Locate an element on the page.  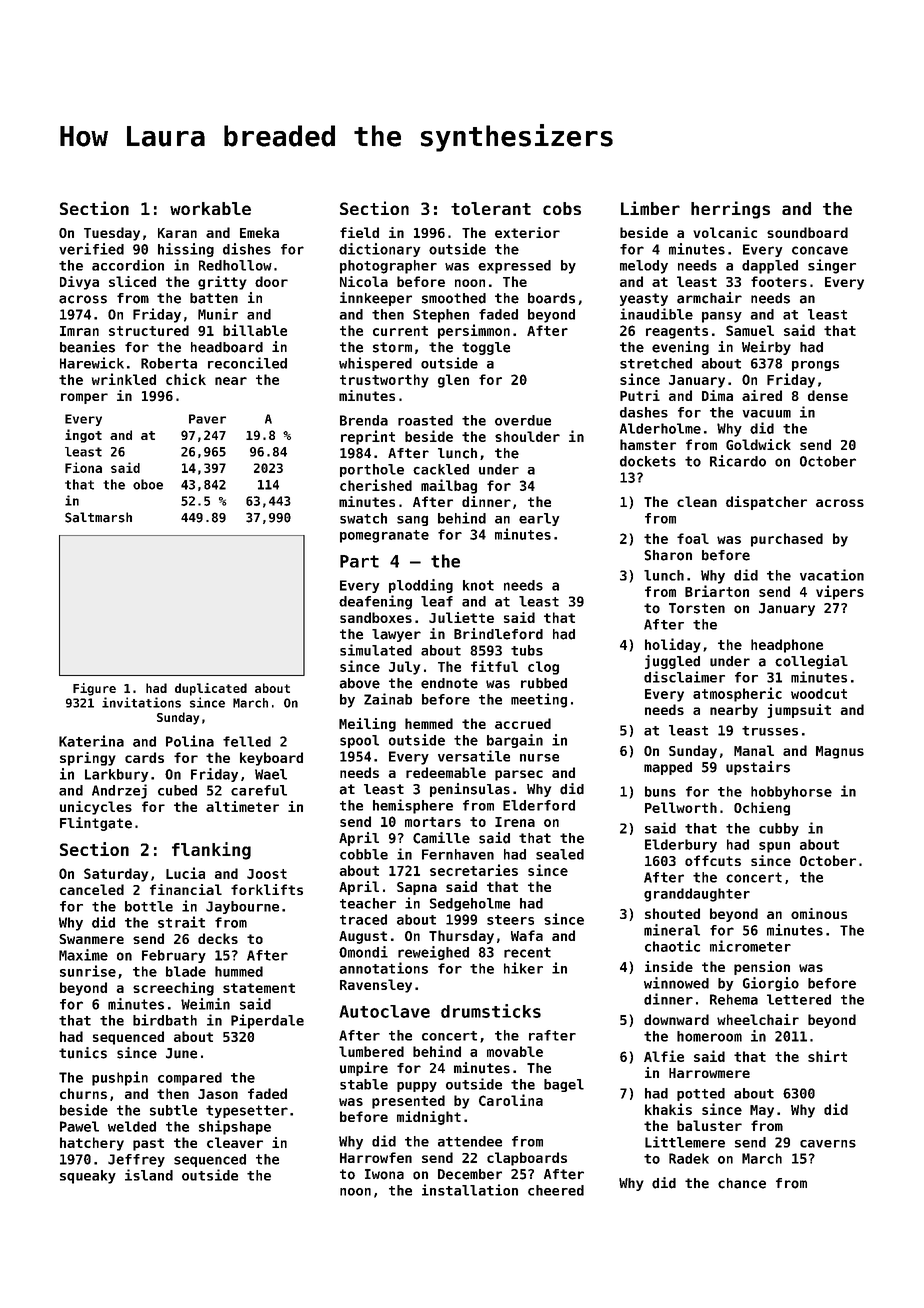
Swanmere is located at coordinates (91, 939).
